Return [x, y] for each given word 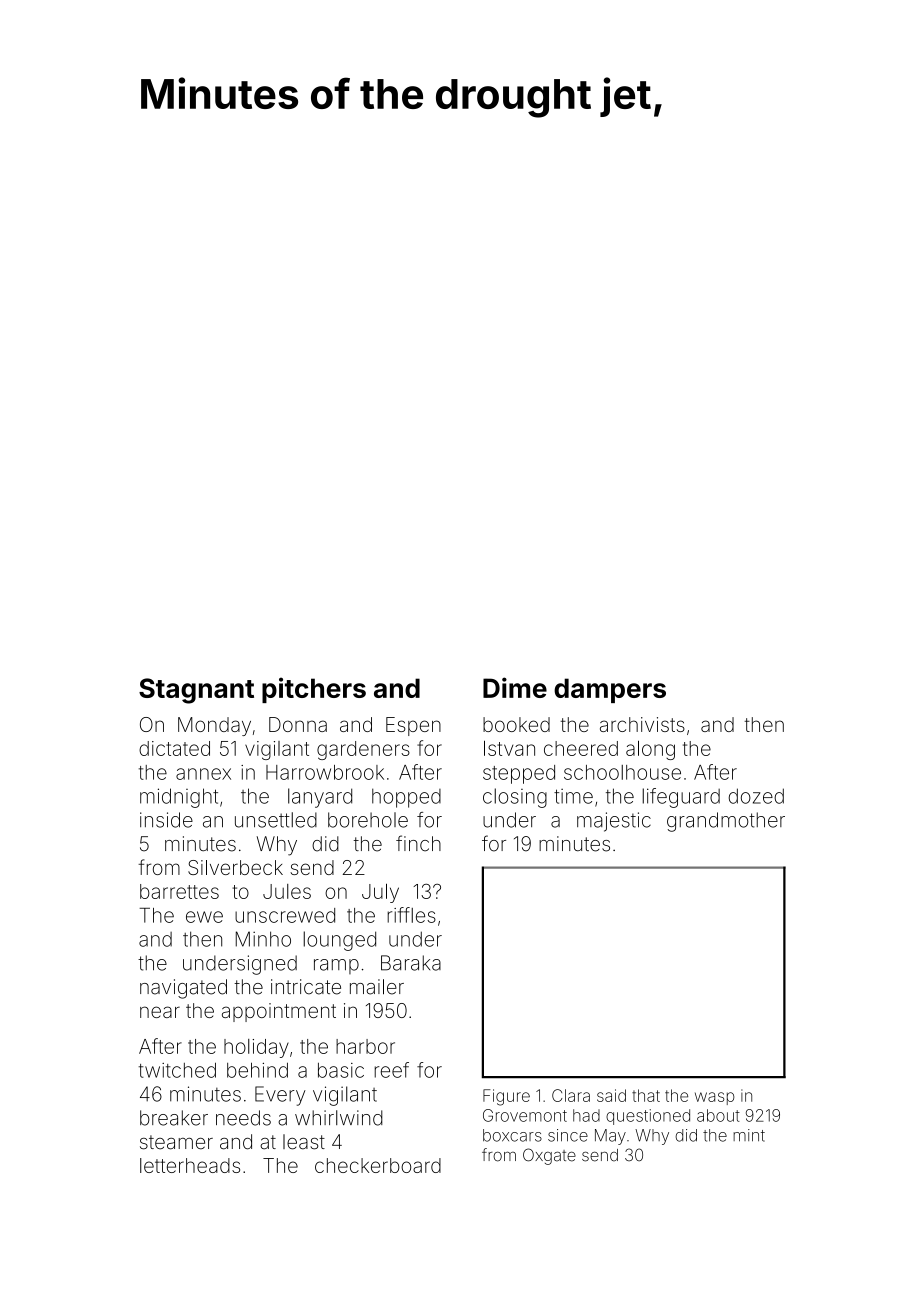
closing [515, 798]
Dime [515, 687]
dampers [610, 690]
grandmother [726, 822]
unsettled [276, 820]
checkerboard [378, 1165]
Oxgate [549, 1156]
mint [749, 1135]
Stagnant [196, 691]
